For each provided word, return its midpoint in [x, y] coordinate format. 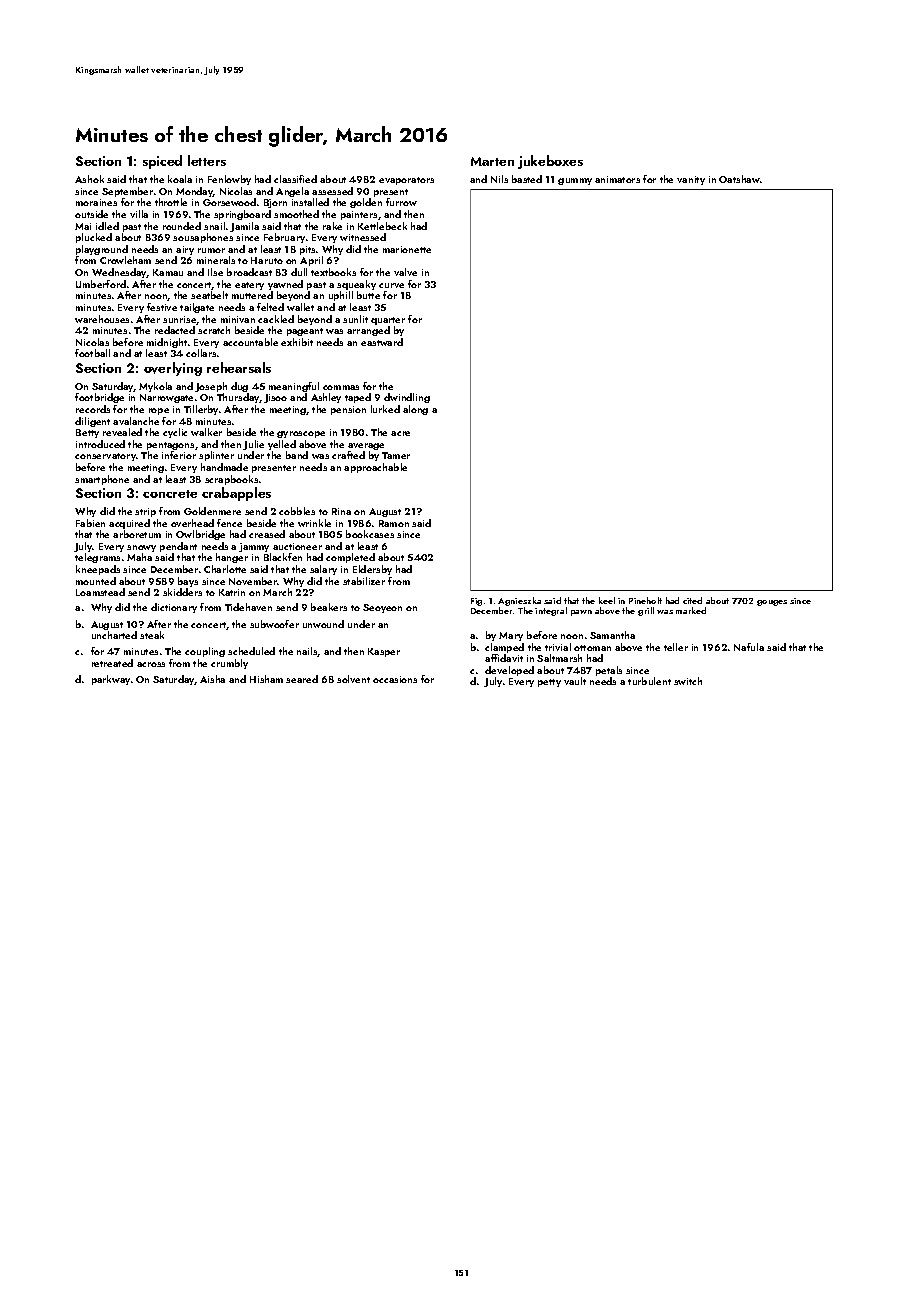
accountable [250, 342]
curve [391, 285]
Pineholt [645, 600]
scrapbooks [231, 480]
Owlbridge [200, 535]
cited [692, 600]
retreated [112, 663]
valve [405, 272]
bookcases [370, 534]
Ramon [394, 523]
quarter [388, 321]
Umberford [101, 284]
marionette [407, 249]
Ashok [89, 179]
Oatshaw [739, 179]
